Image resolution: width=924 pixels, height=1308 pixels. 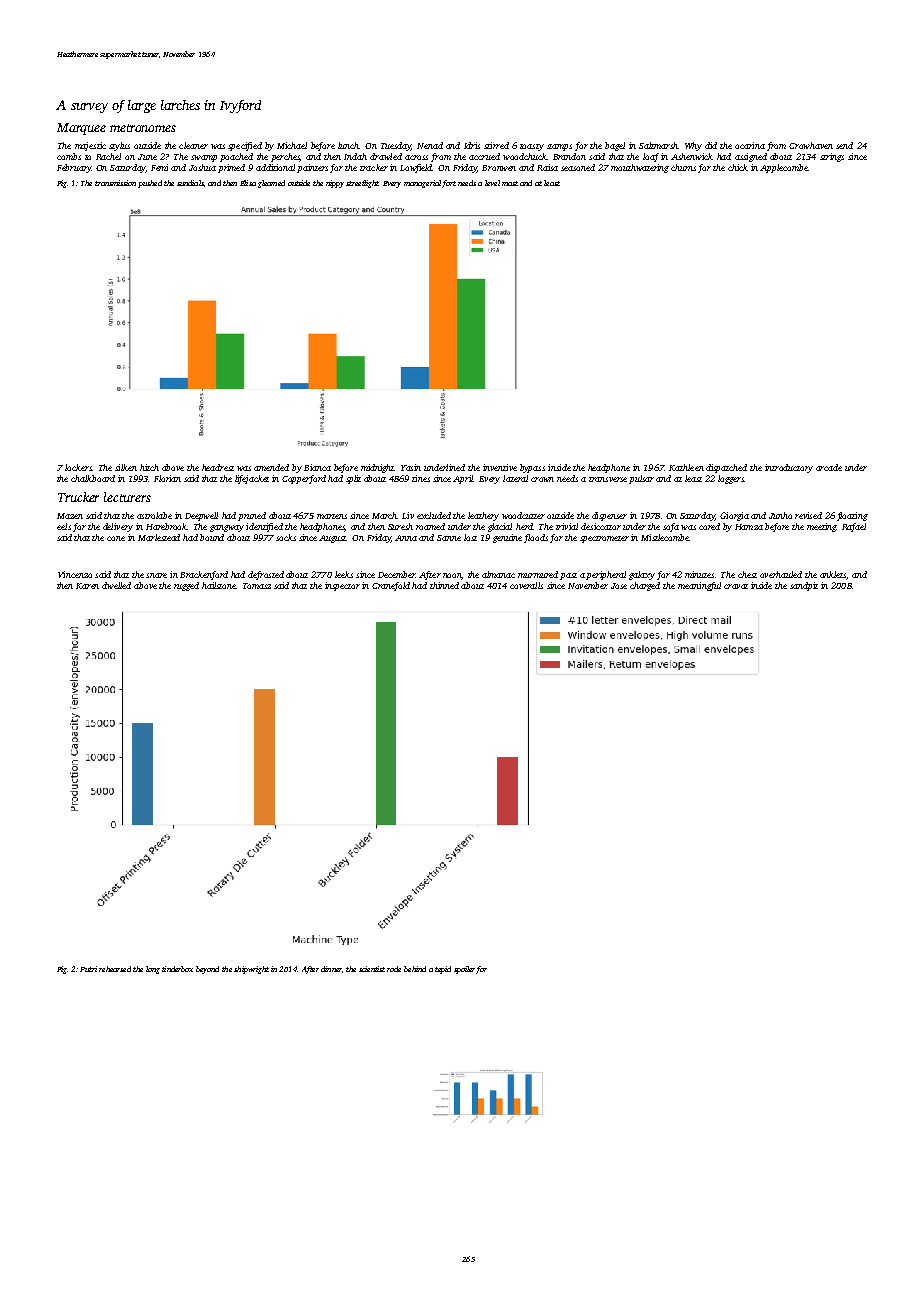 I want to click on tepid, so click(x=443, y=970).
